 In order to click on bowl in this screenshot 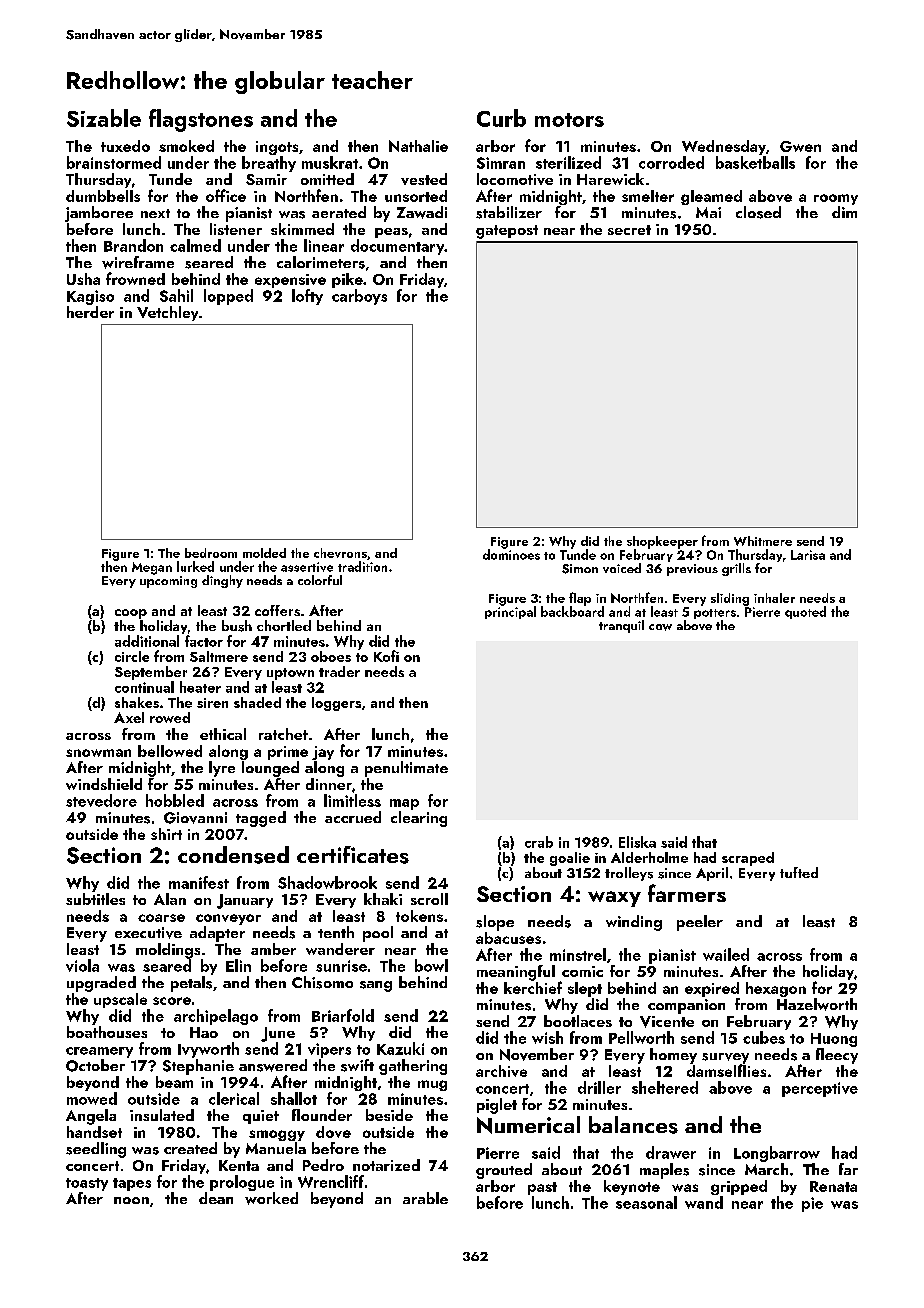, I will do `click(431, 965)`.
